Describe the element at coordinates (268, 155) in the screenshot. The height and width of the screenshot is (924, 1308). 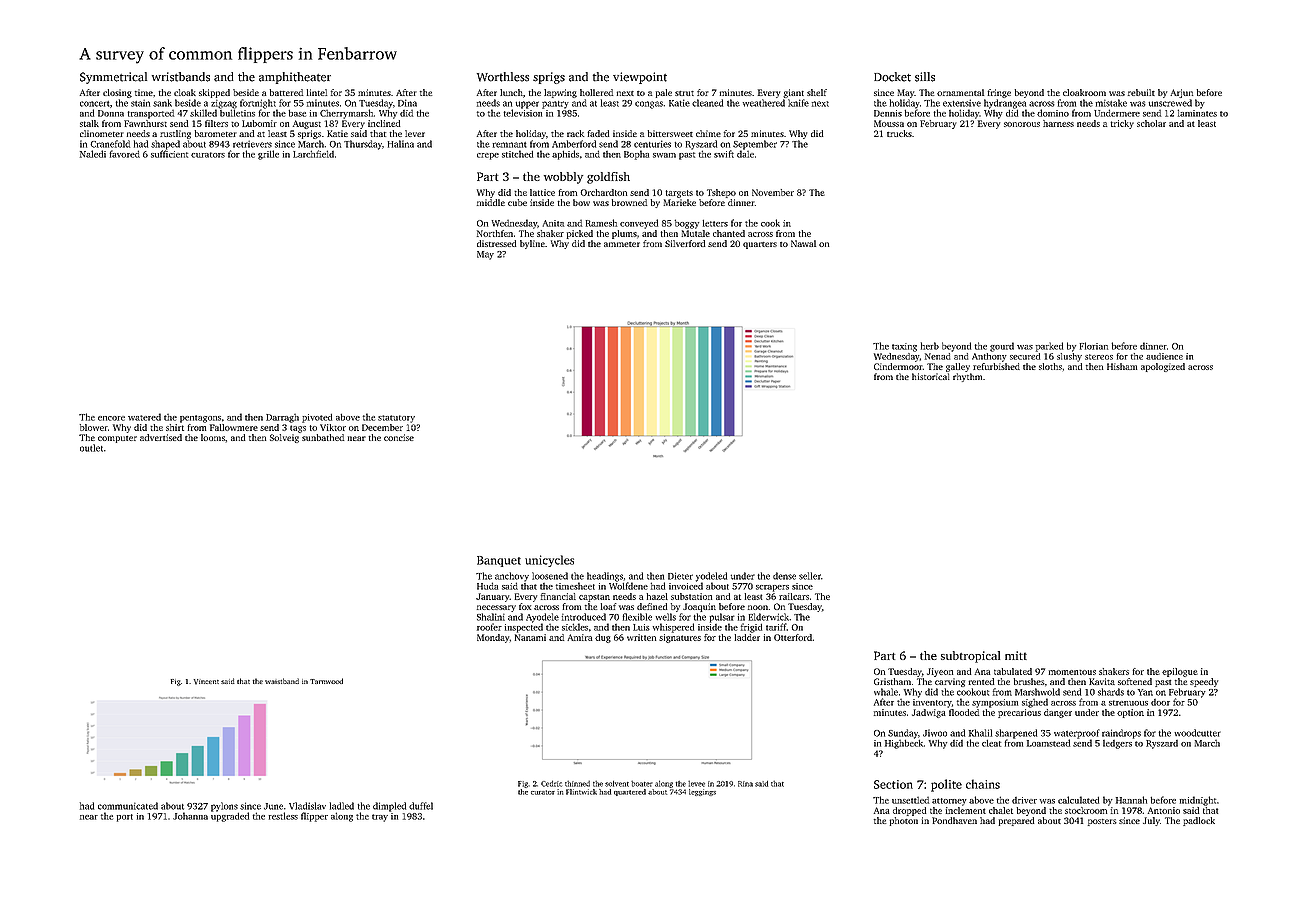
I see `grille` at that location.
